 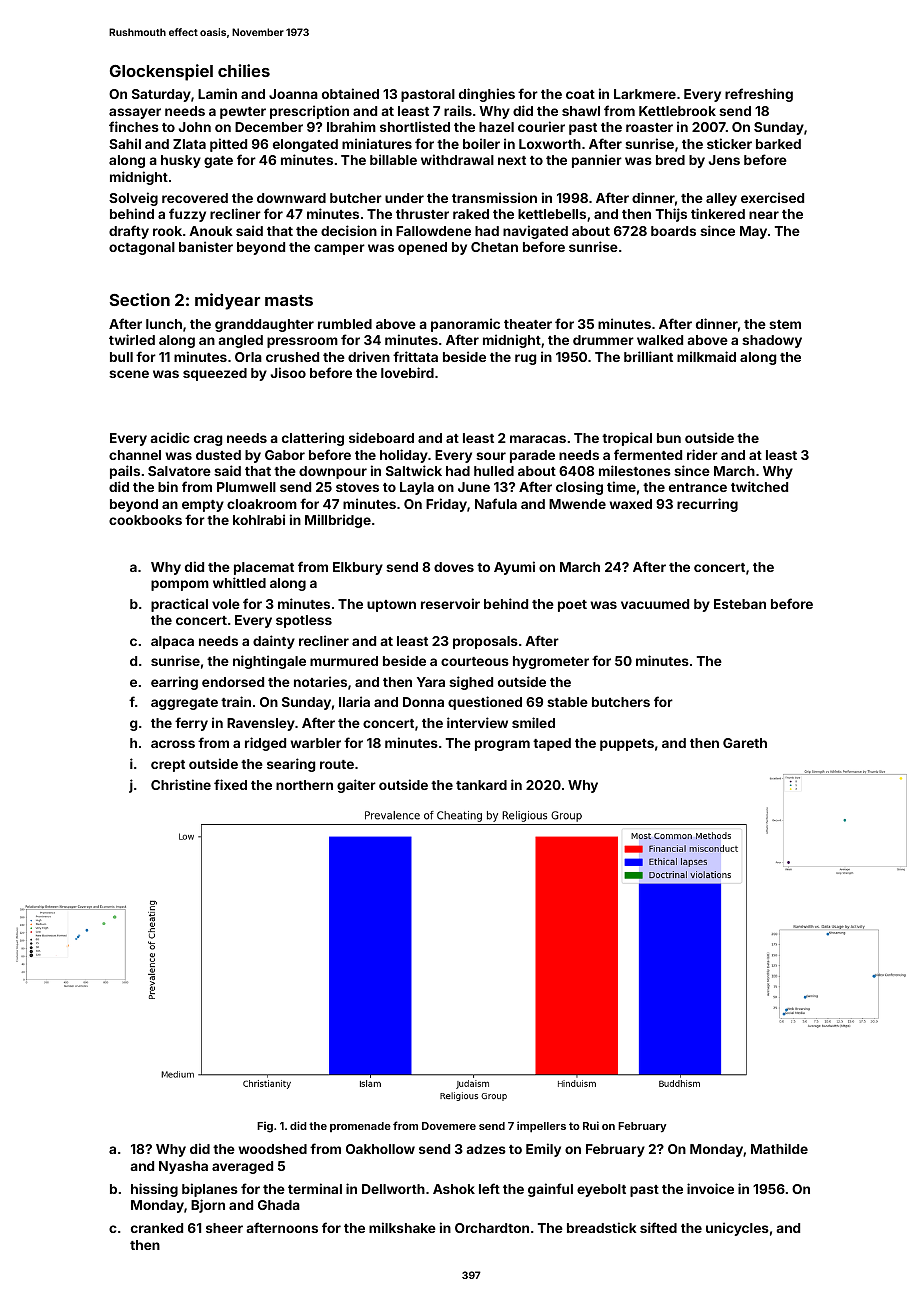 I want to click on Emily, so click(x=543, y=1150).
